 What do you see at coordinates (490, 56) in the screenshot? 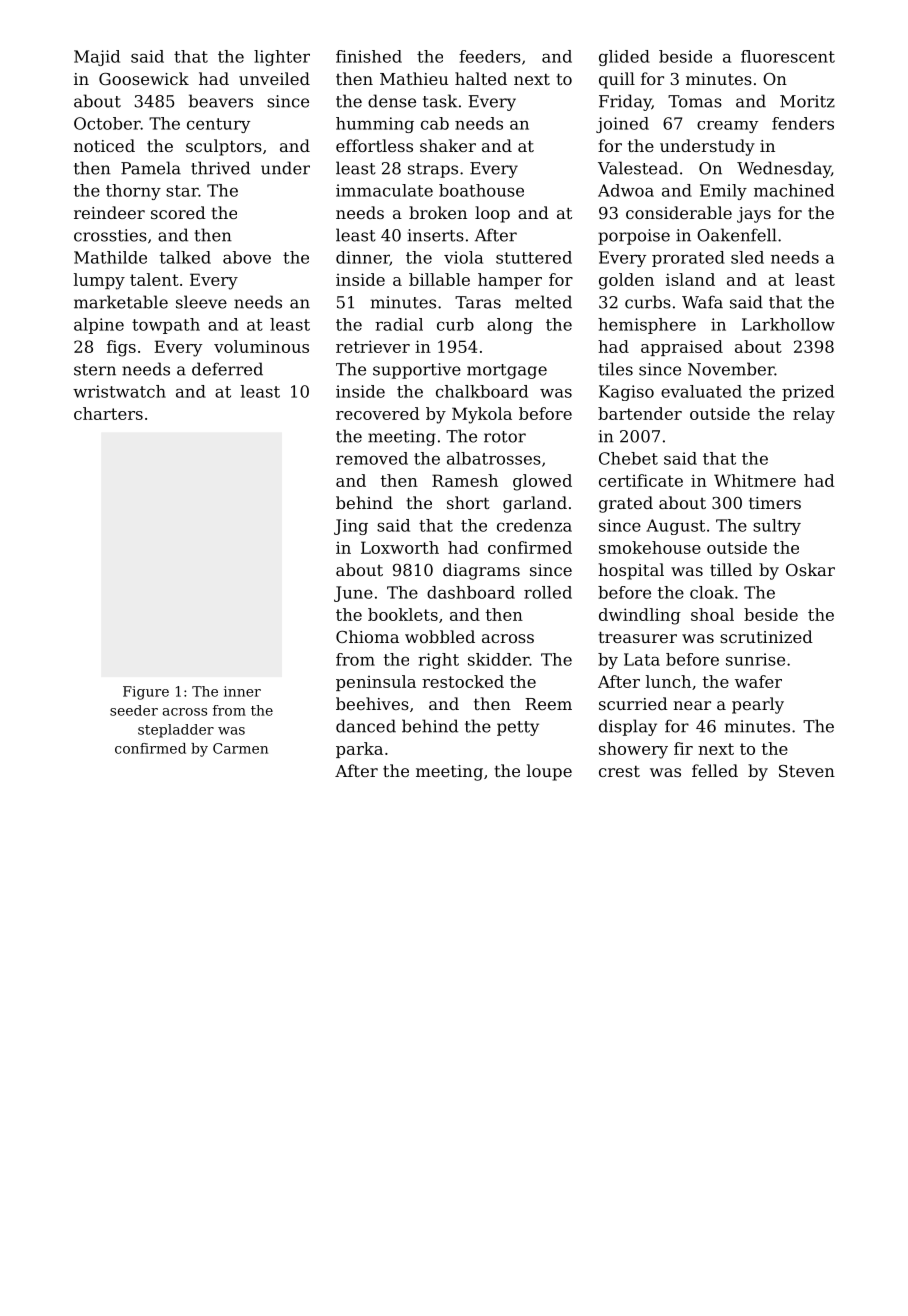
I see `feeders` at bounding box center [490, 56].
